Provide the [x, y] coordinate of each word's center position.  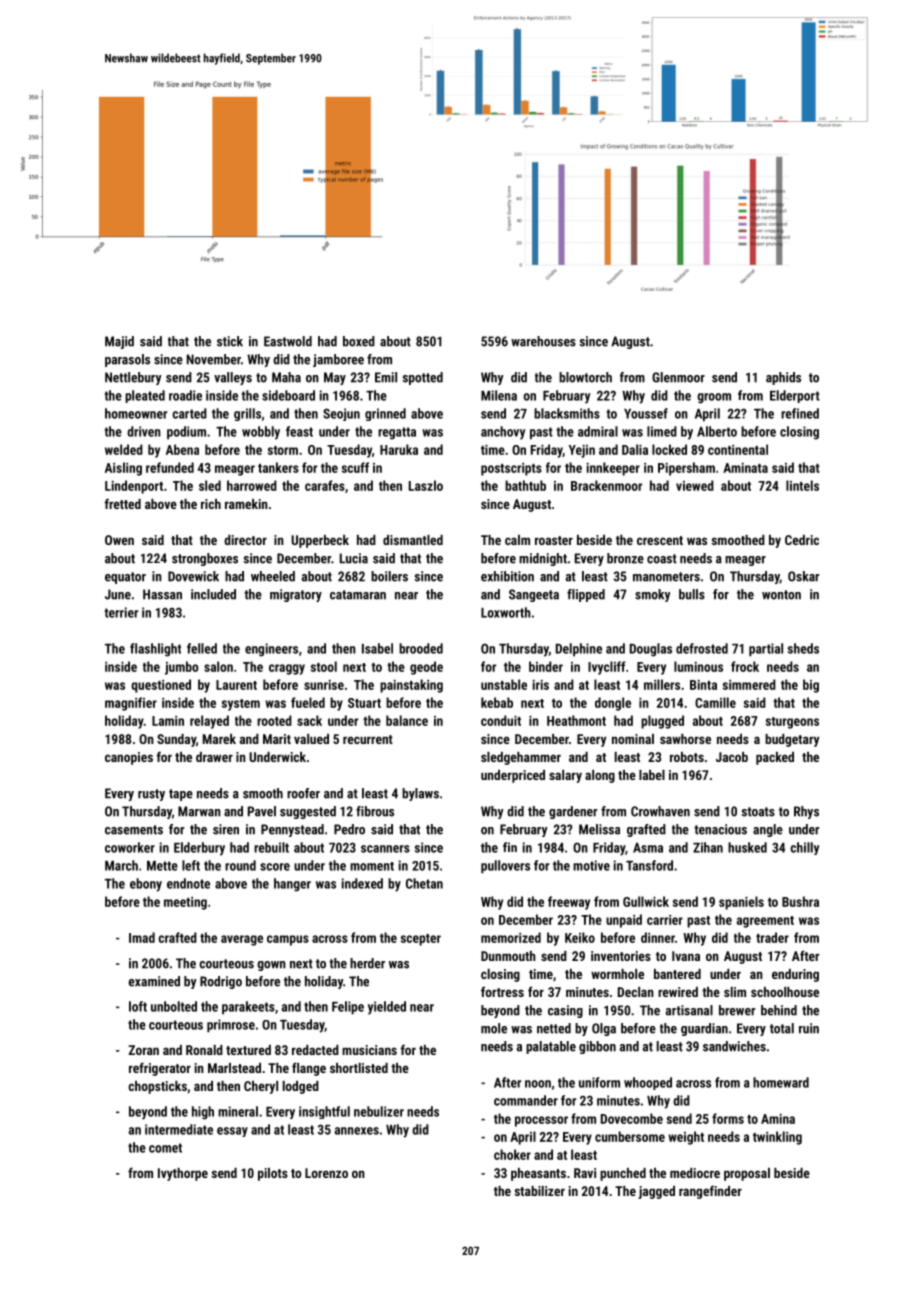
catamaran [358, 595]
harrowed [252, 485]
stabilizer [540, 1191]
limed [662, 431]
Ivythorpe [183, 1174]
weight [686, 1138]
